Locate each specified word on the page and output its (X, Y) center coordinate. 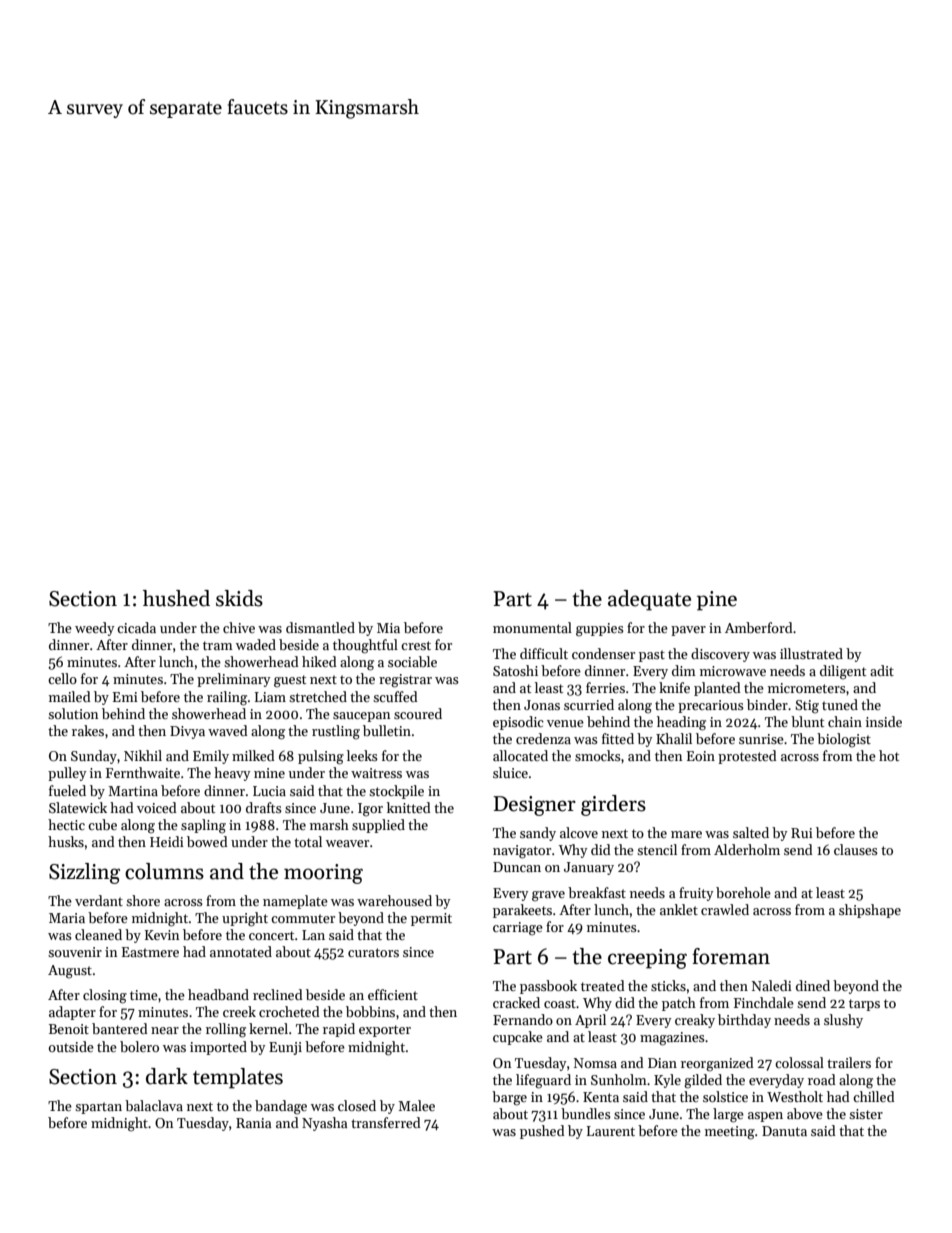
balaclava (154, 1105)
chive (239, 627)
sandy (538, 834)
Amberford (759, 627)
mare (686, 834)
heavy (232, 774)
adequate (649, 600)
